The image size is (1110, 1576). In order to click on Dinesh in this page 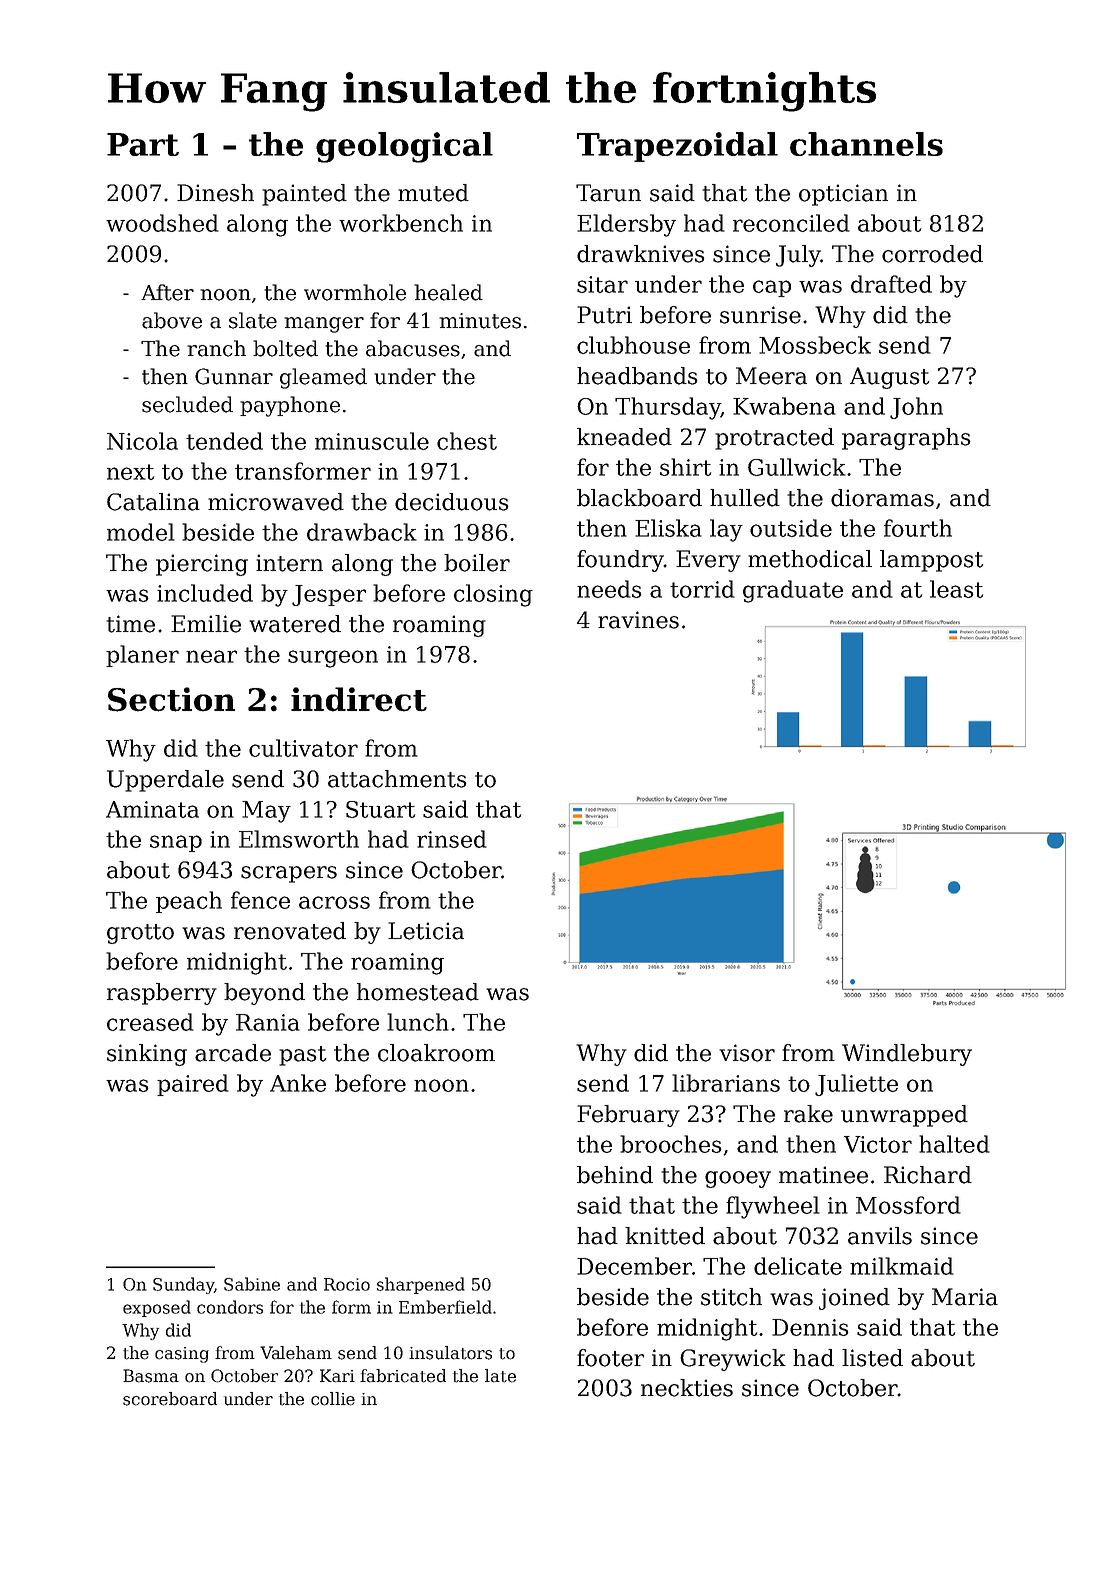, I will do `click(215, 193)`.
